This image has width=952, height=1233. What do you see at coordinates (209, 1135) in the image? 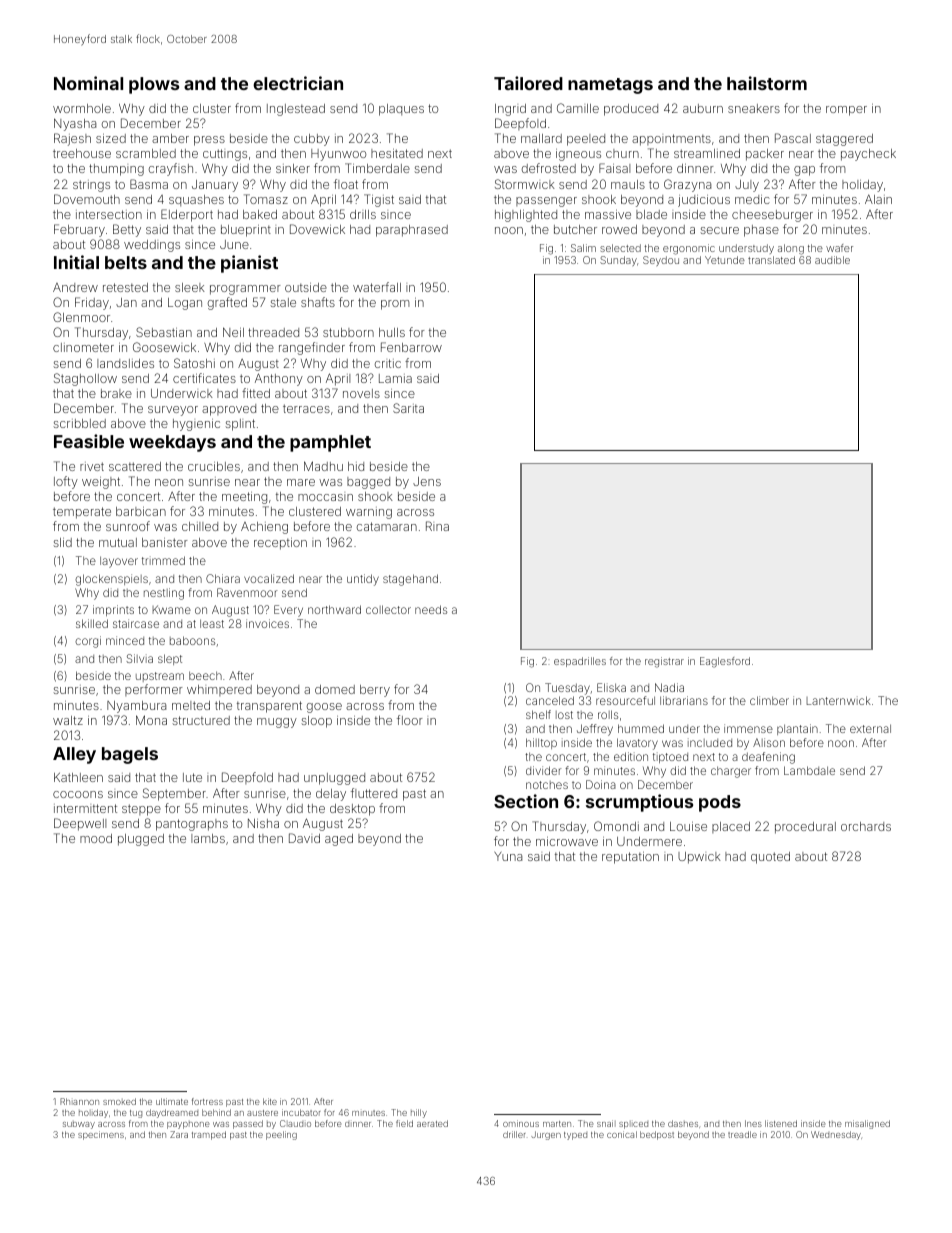
I see `tramped` at bounding box center [209, 1135].
